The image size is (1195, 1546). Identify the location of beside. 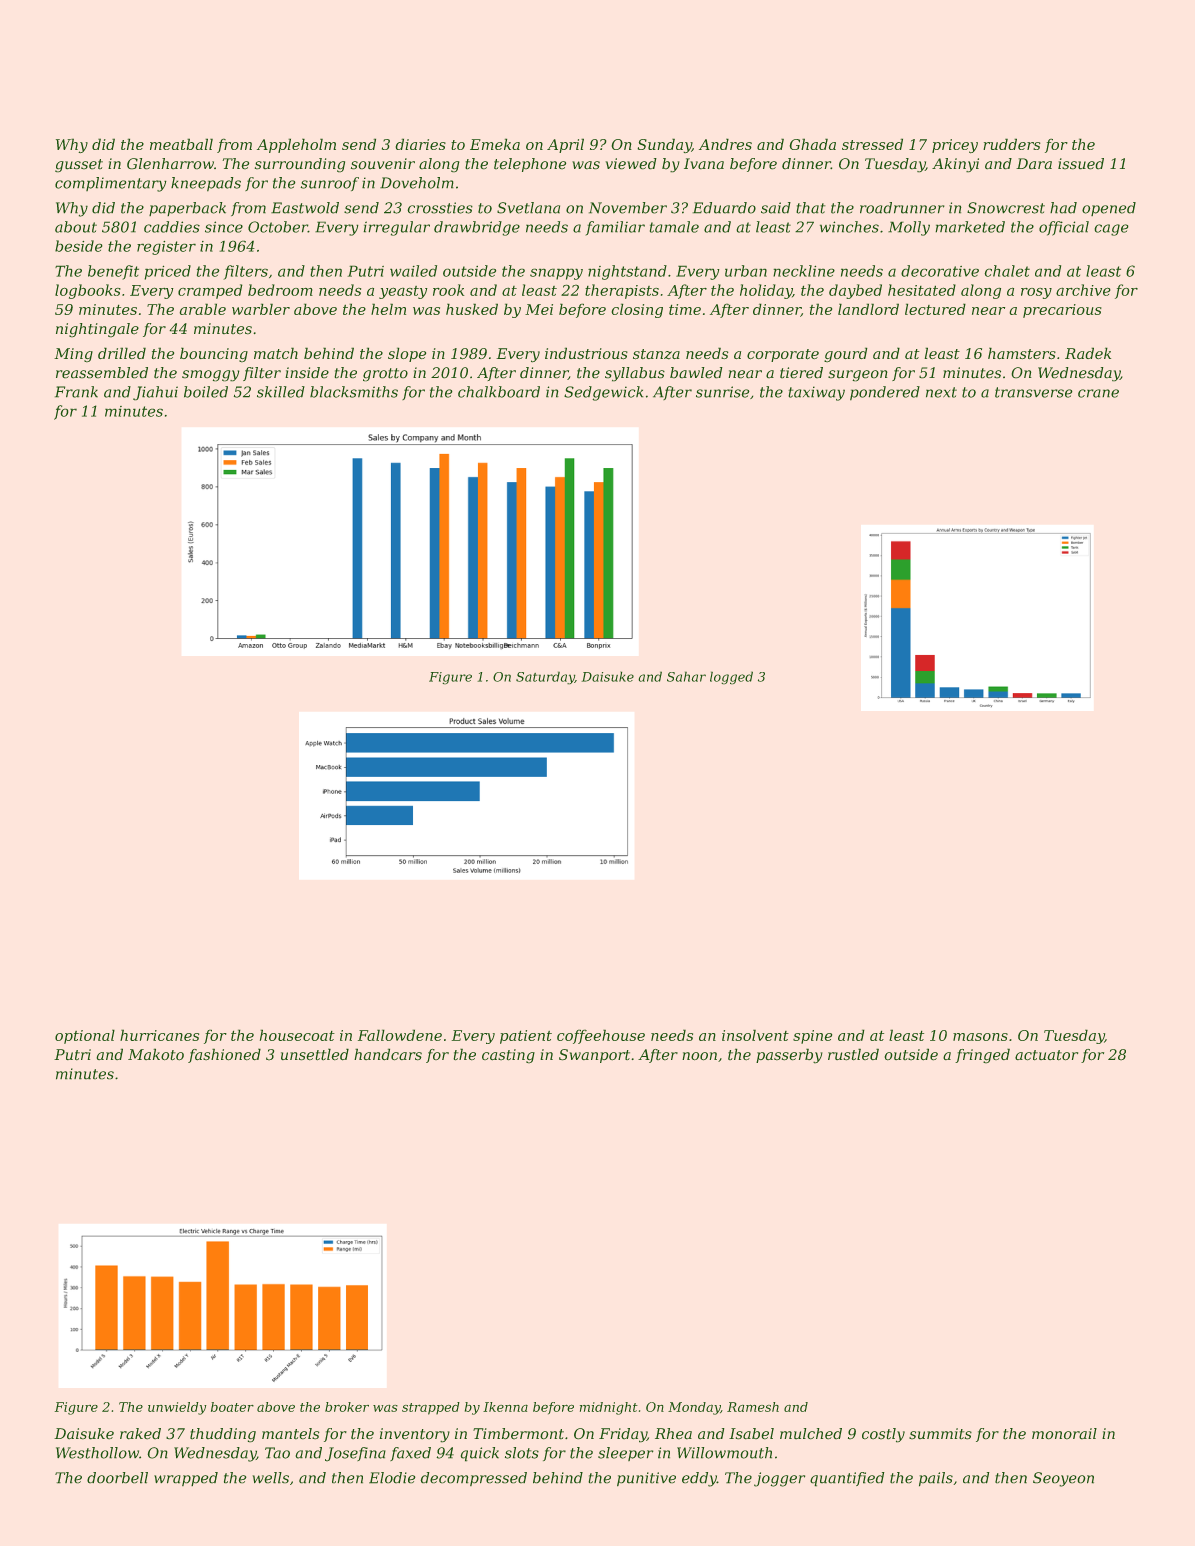
(79, 246).
